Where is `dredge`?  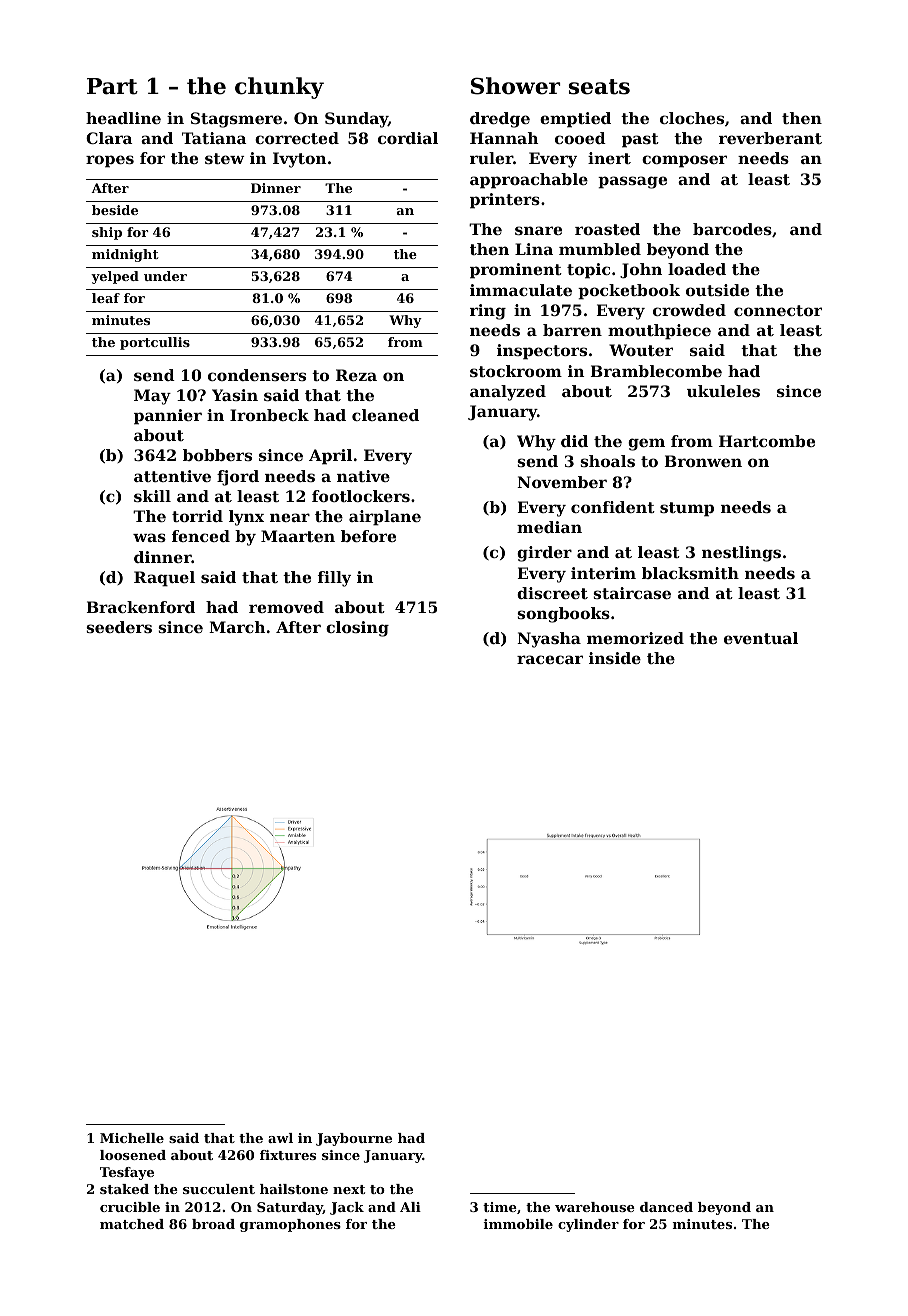 dredge is located at coordinates (500, 120).
